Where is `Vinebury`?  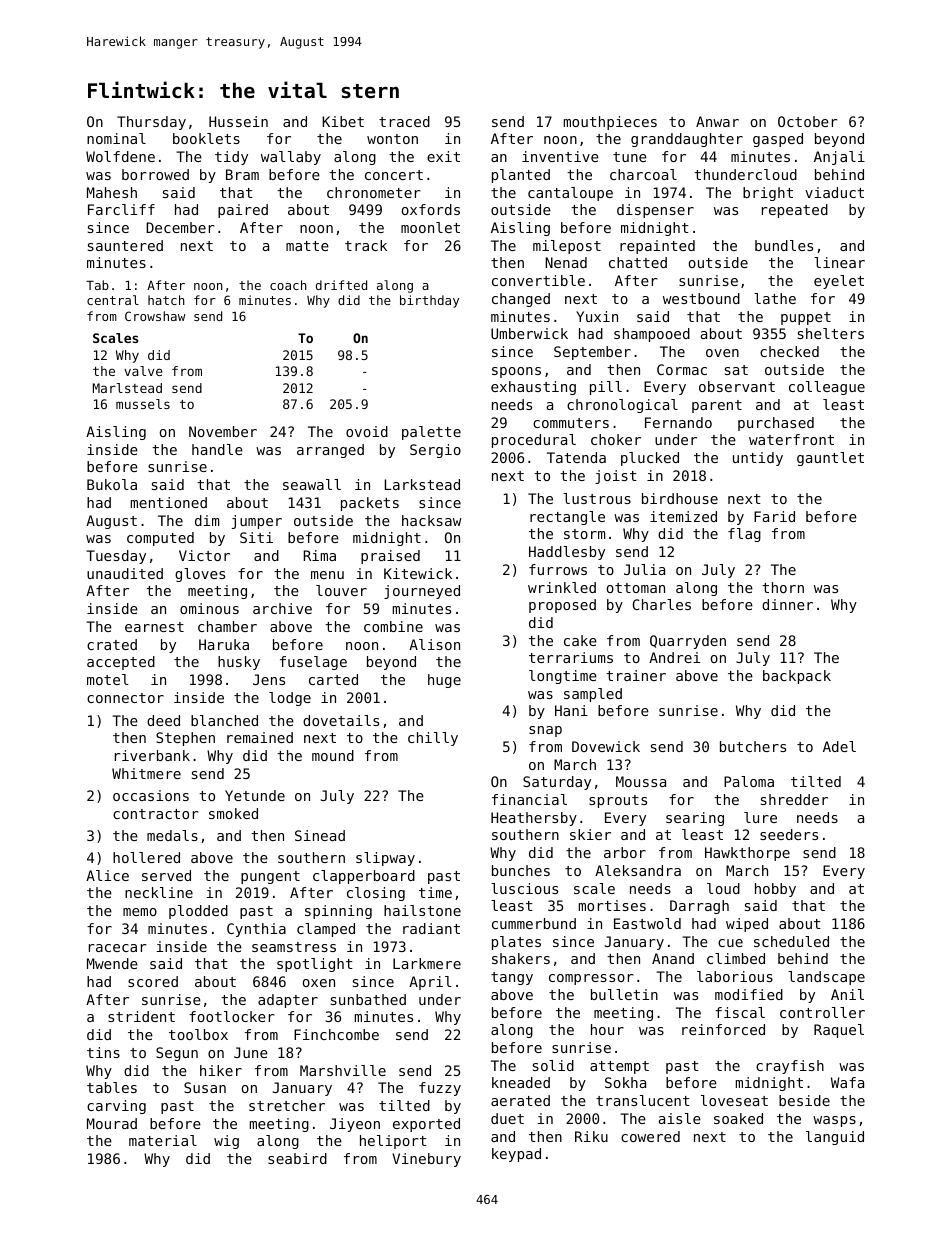 Vinebury is located at coordinates (426, 1160).
